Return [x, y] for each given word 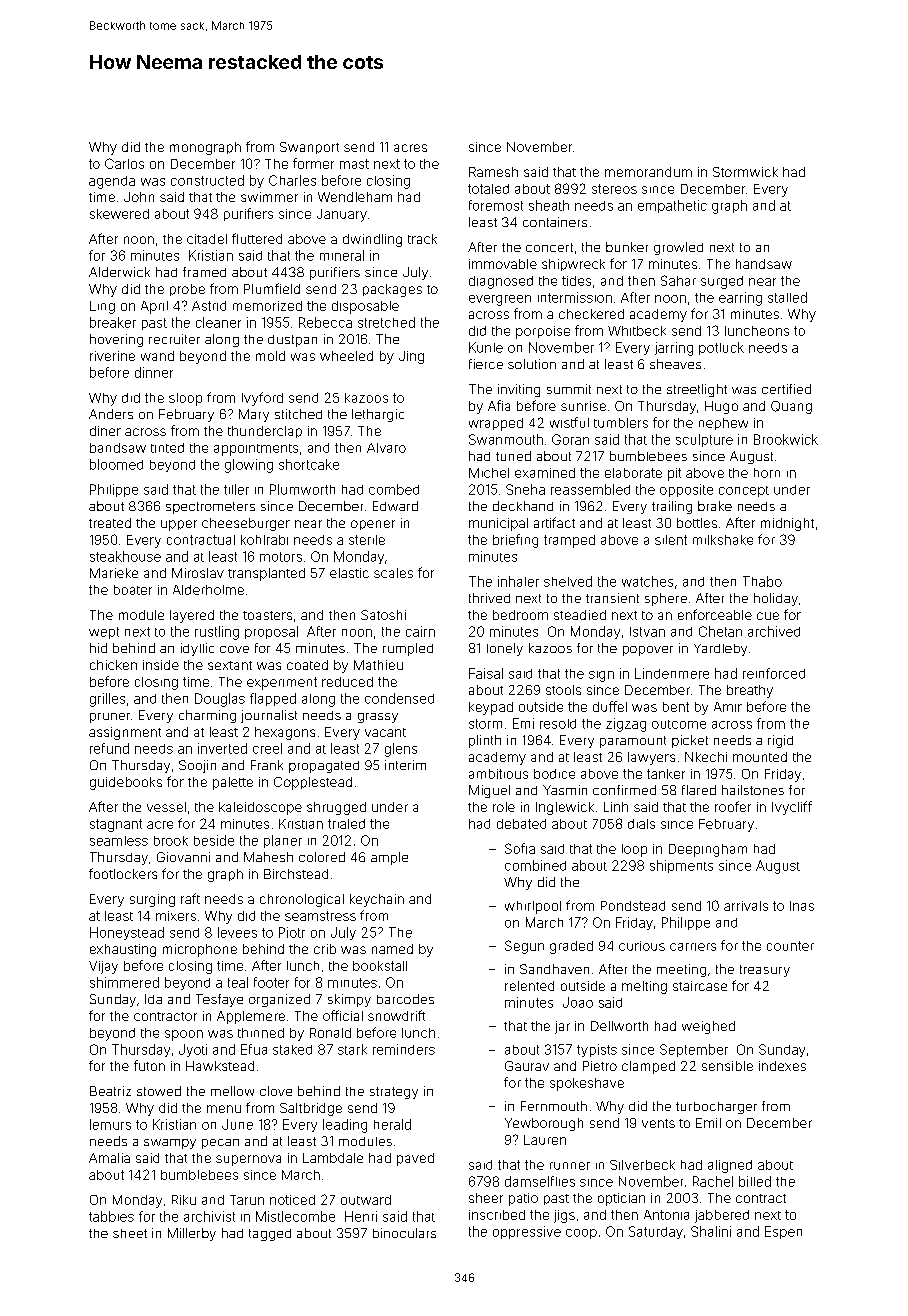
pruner [110, 718]
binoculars [404, 1233]
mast [354, 164]
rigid [780, 741]
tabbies [111, 1216]
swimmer [269, 197]
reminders [404, 1049]
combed [394, 489]
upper [179, 525]
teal [238, 982]
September [694, 1050]
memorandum [648, 172]
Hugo [721, 407]
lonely [505, 649]
